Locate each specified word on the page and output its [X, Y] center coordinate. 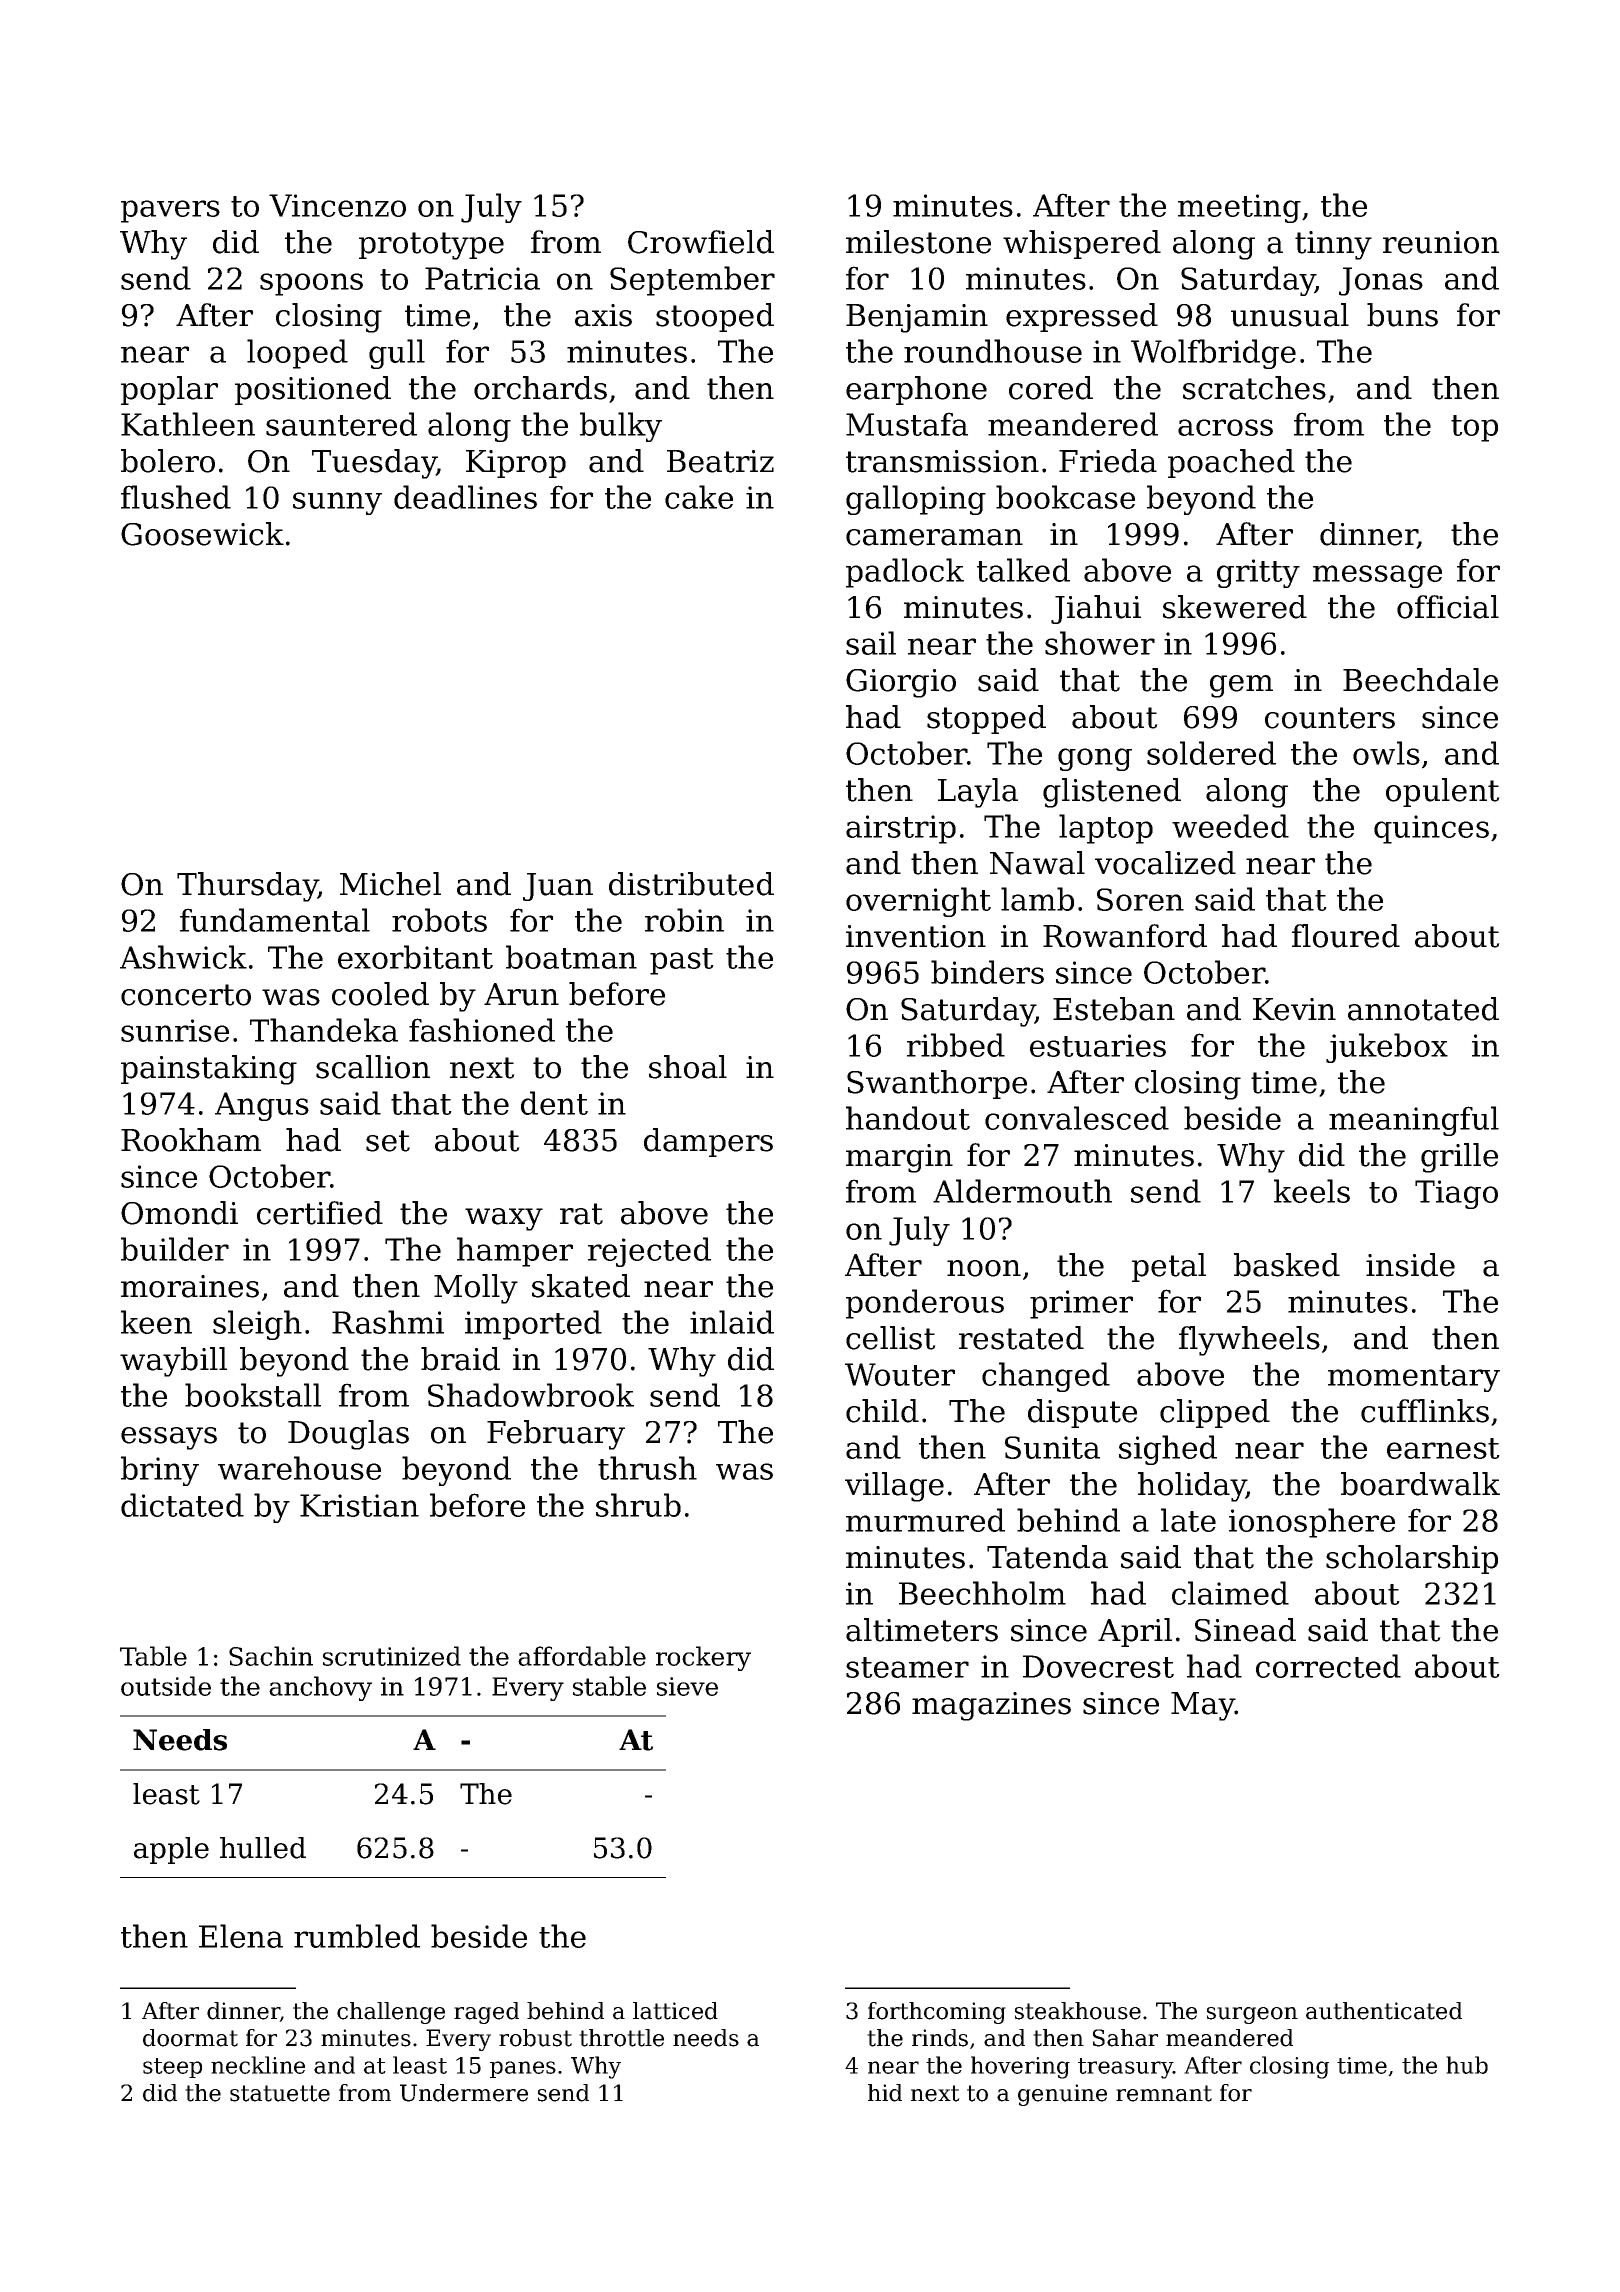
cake [699, 497]
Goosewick [202, 534]
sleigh [257, 1325]
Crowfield [701, 242]
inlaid [732, 1322]
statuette [280, 2093]
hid [885, 2093]
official [1448, 607]
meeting [1239, 208]
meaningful [1414, 1121]
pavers [170, 211]
